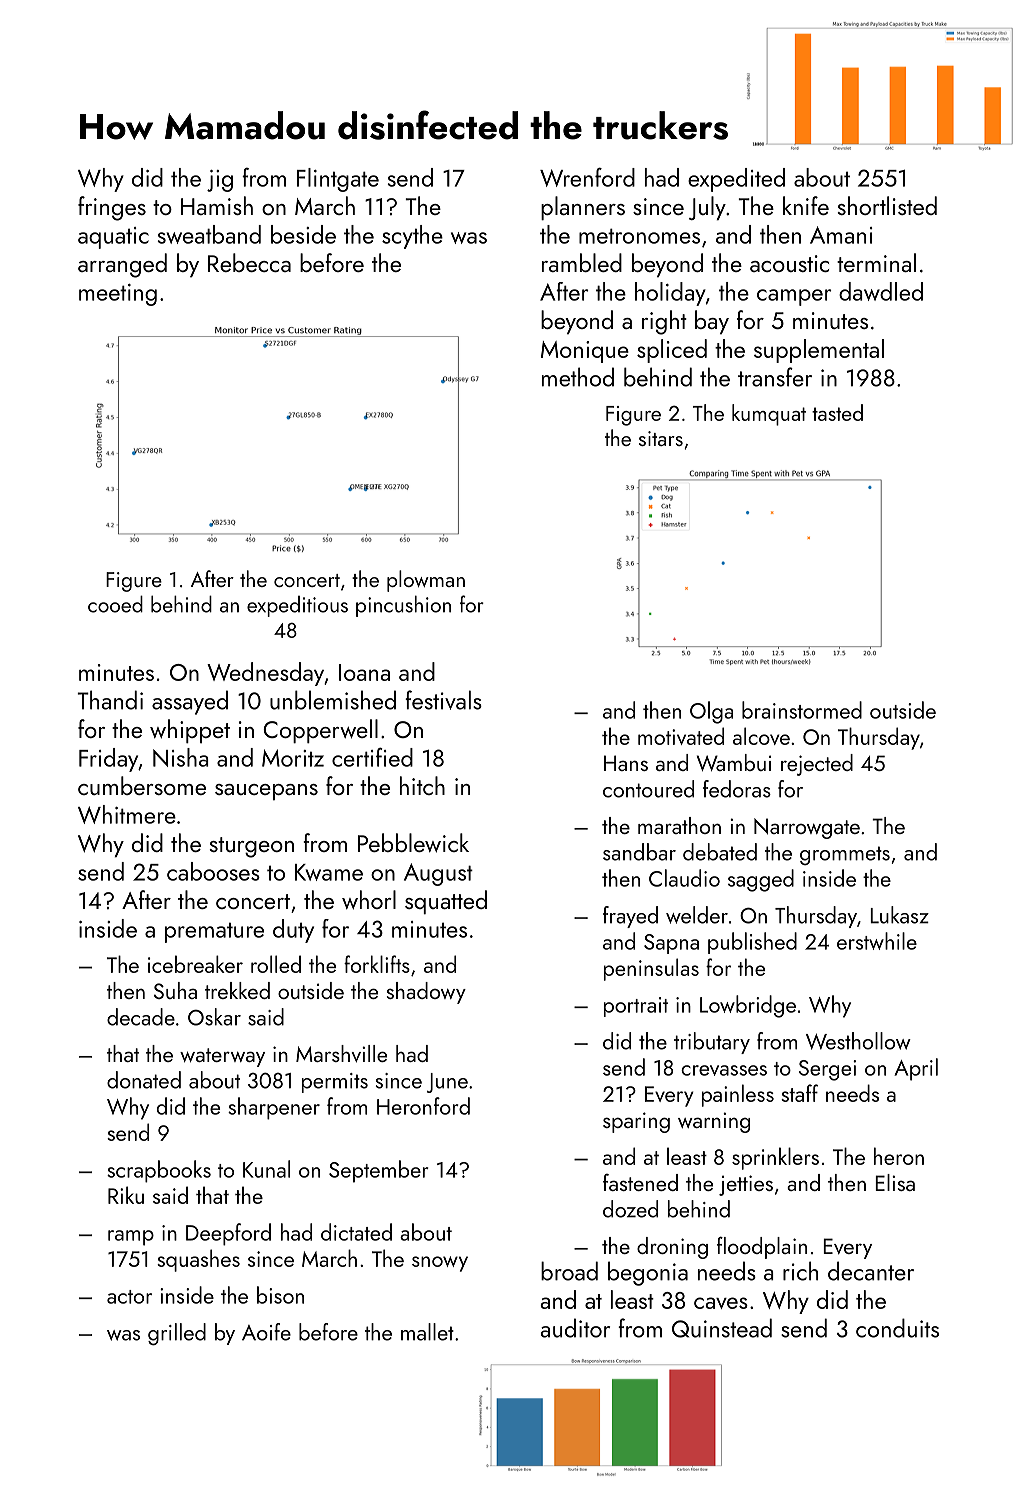  I want to click on bison, so click(280, 1295).
